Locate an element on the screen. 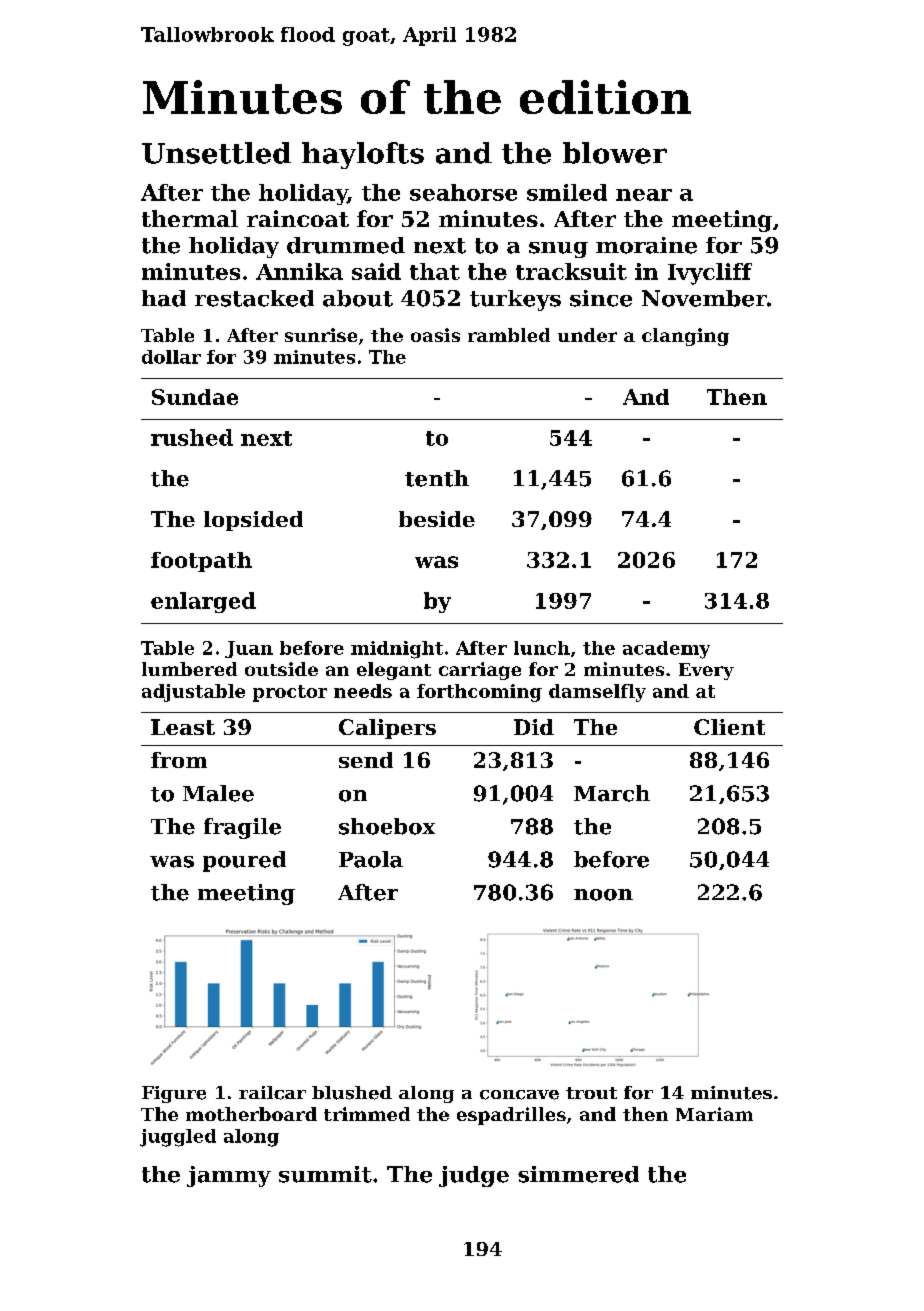 The height and width of the screenshot is (1311, 924). near is located at coordinates (644, 195).
